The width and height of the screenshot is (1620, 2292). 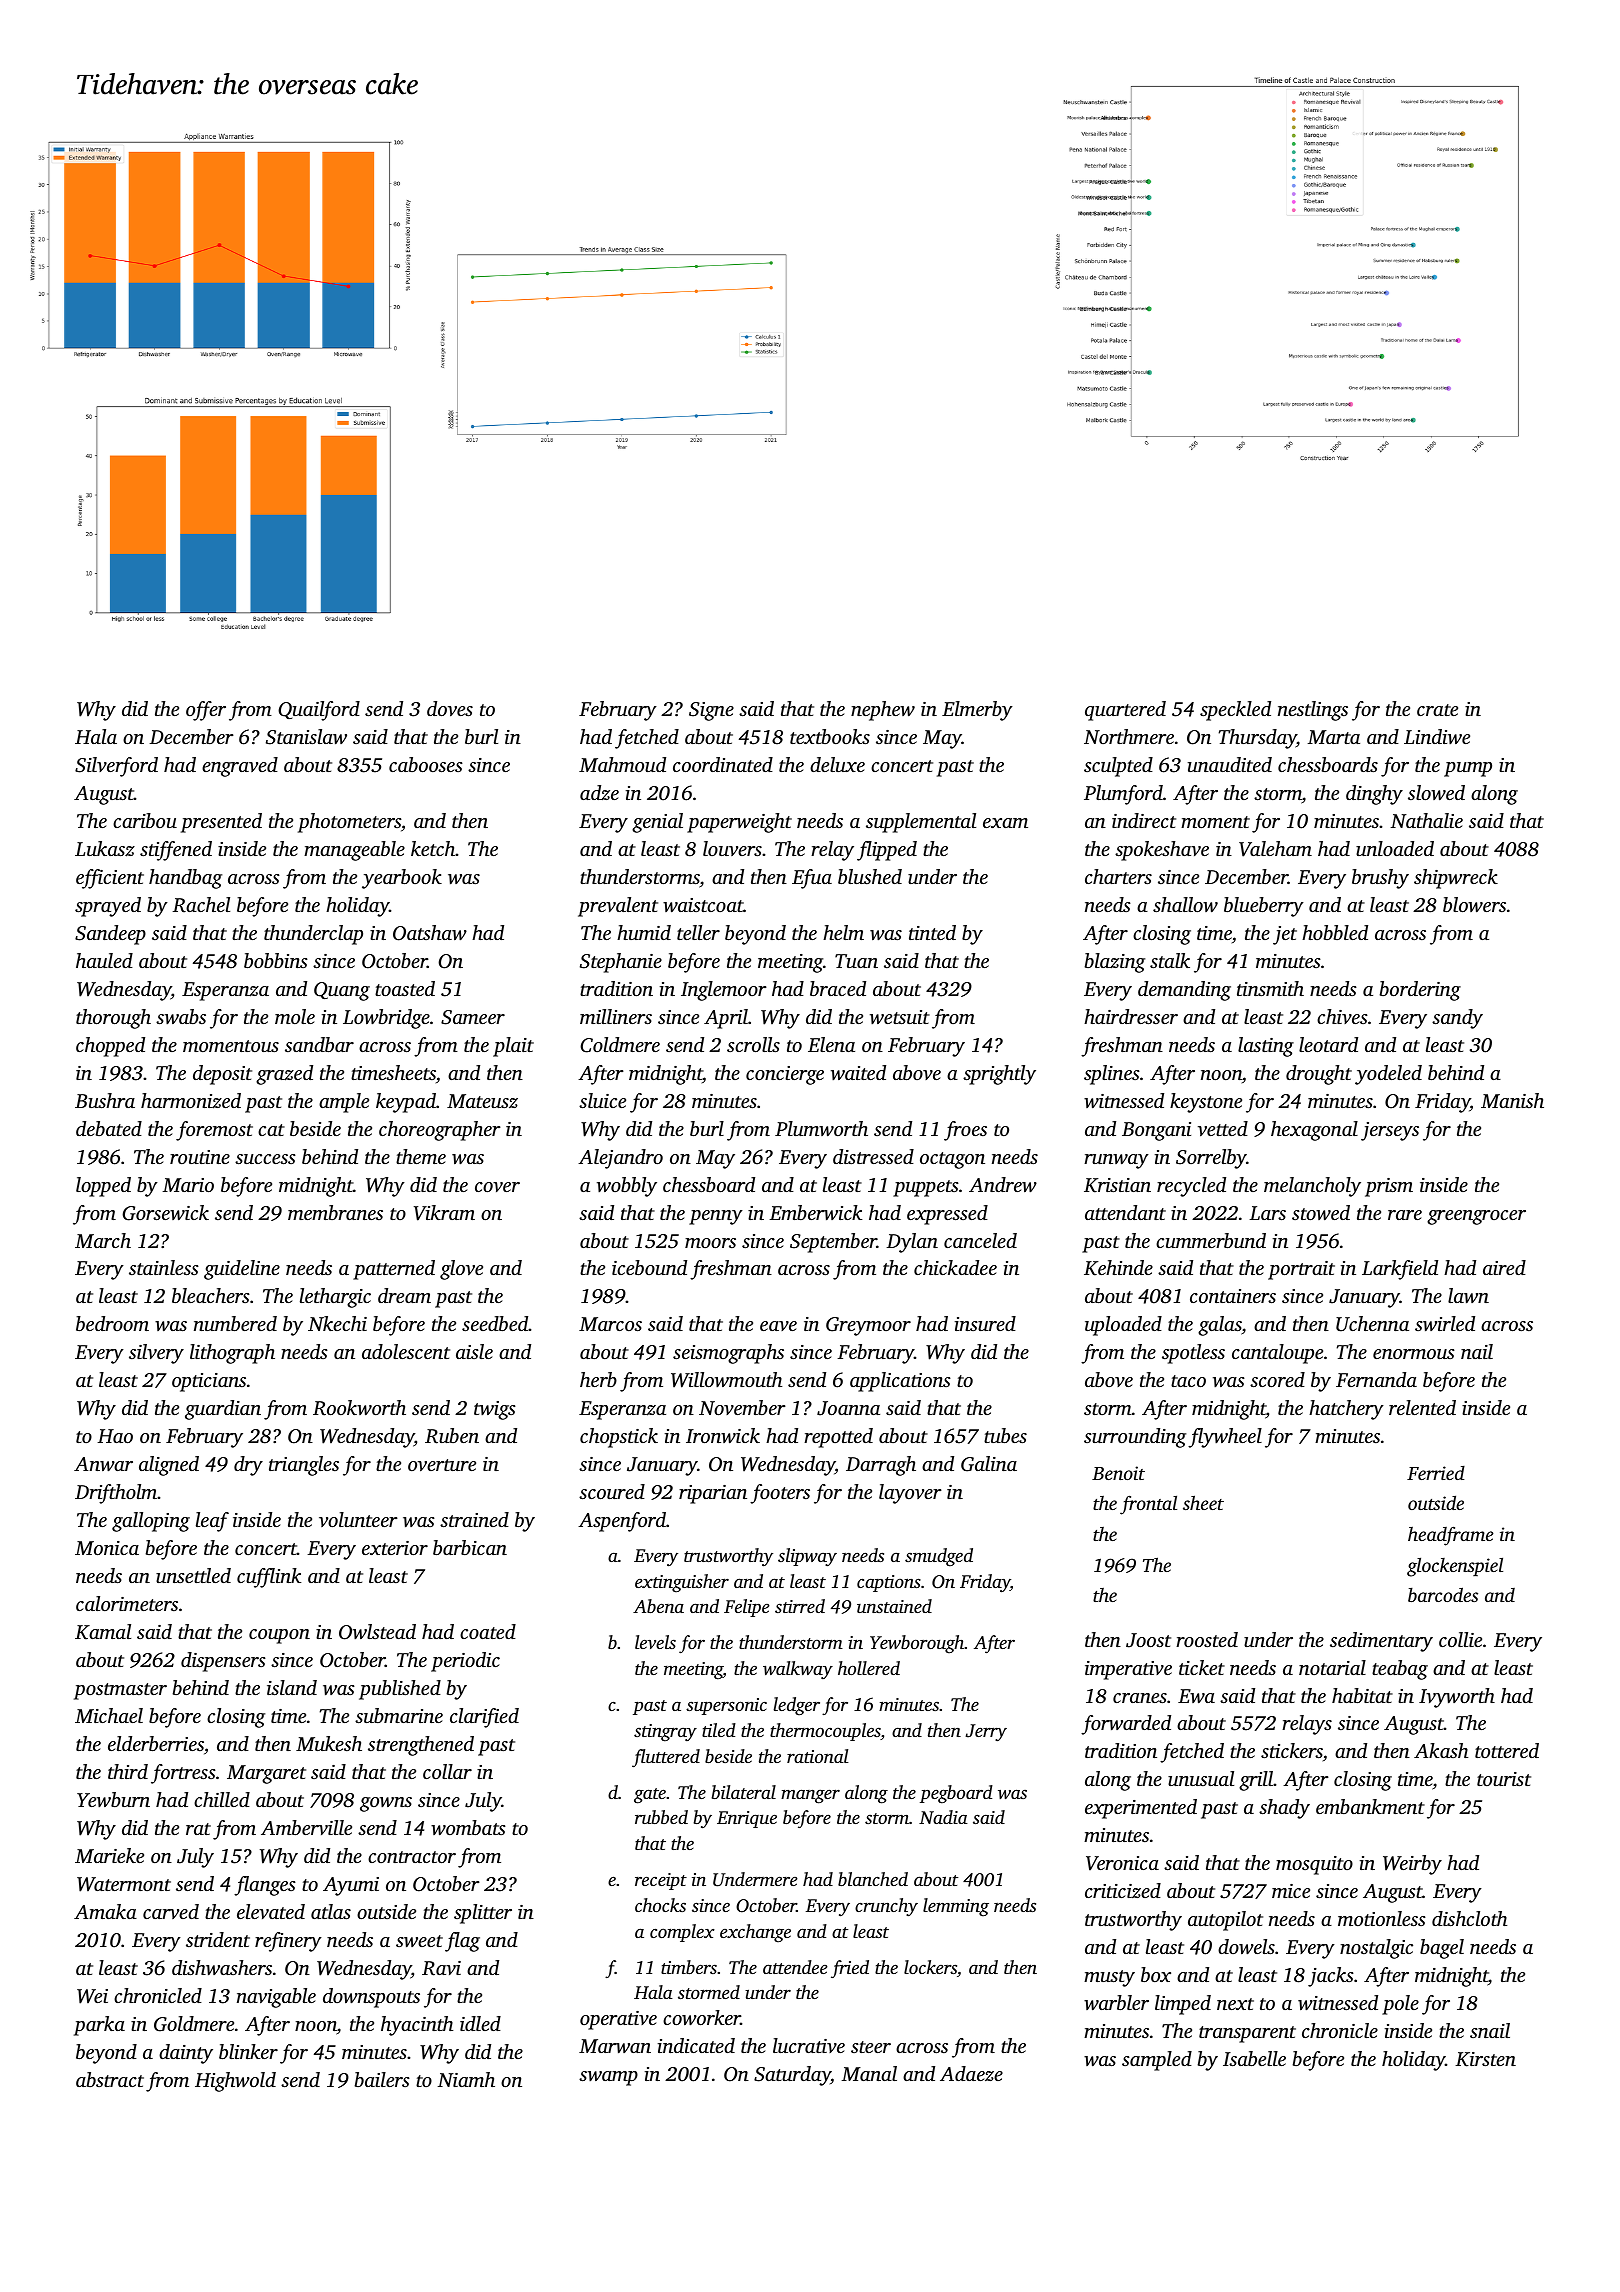 I want to click on sedimentary, so click(x=1381, y=1642).
